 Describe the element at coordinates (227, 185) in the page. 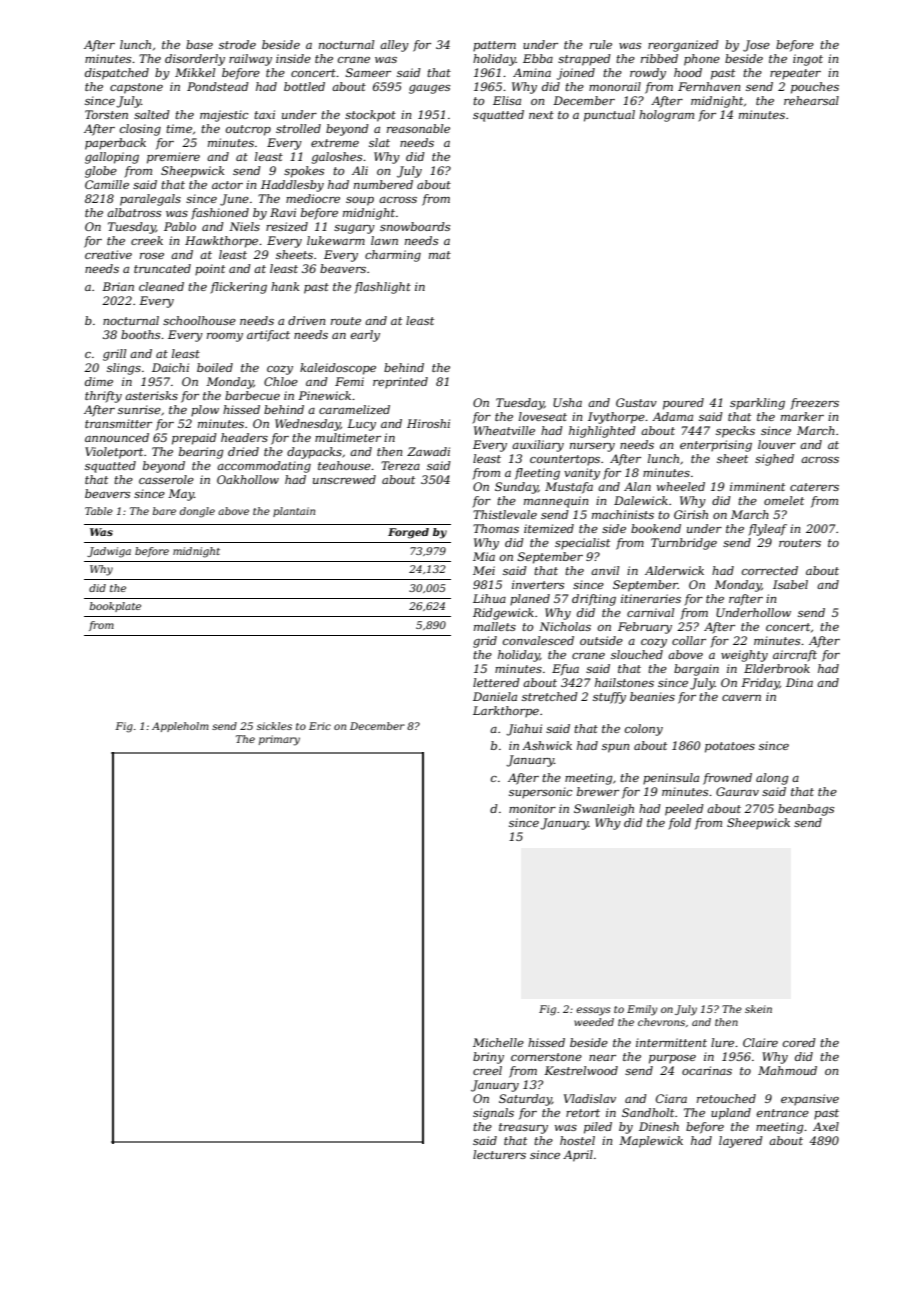

I see `actor` at that location.
